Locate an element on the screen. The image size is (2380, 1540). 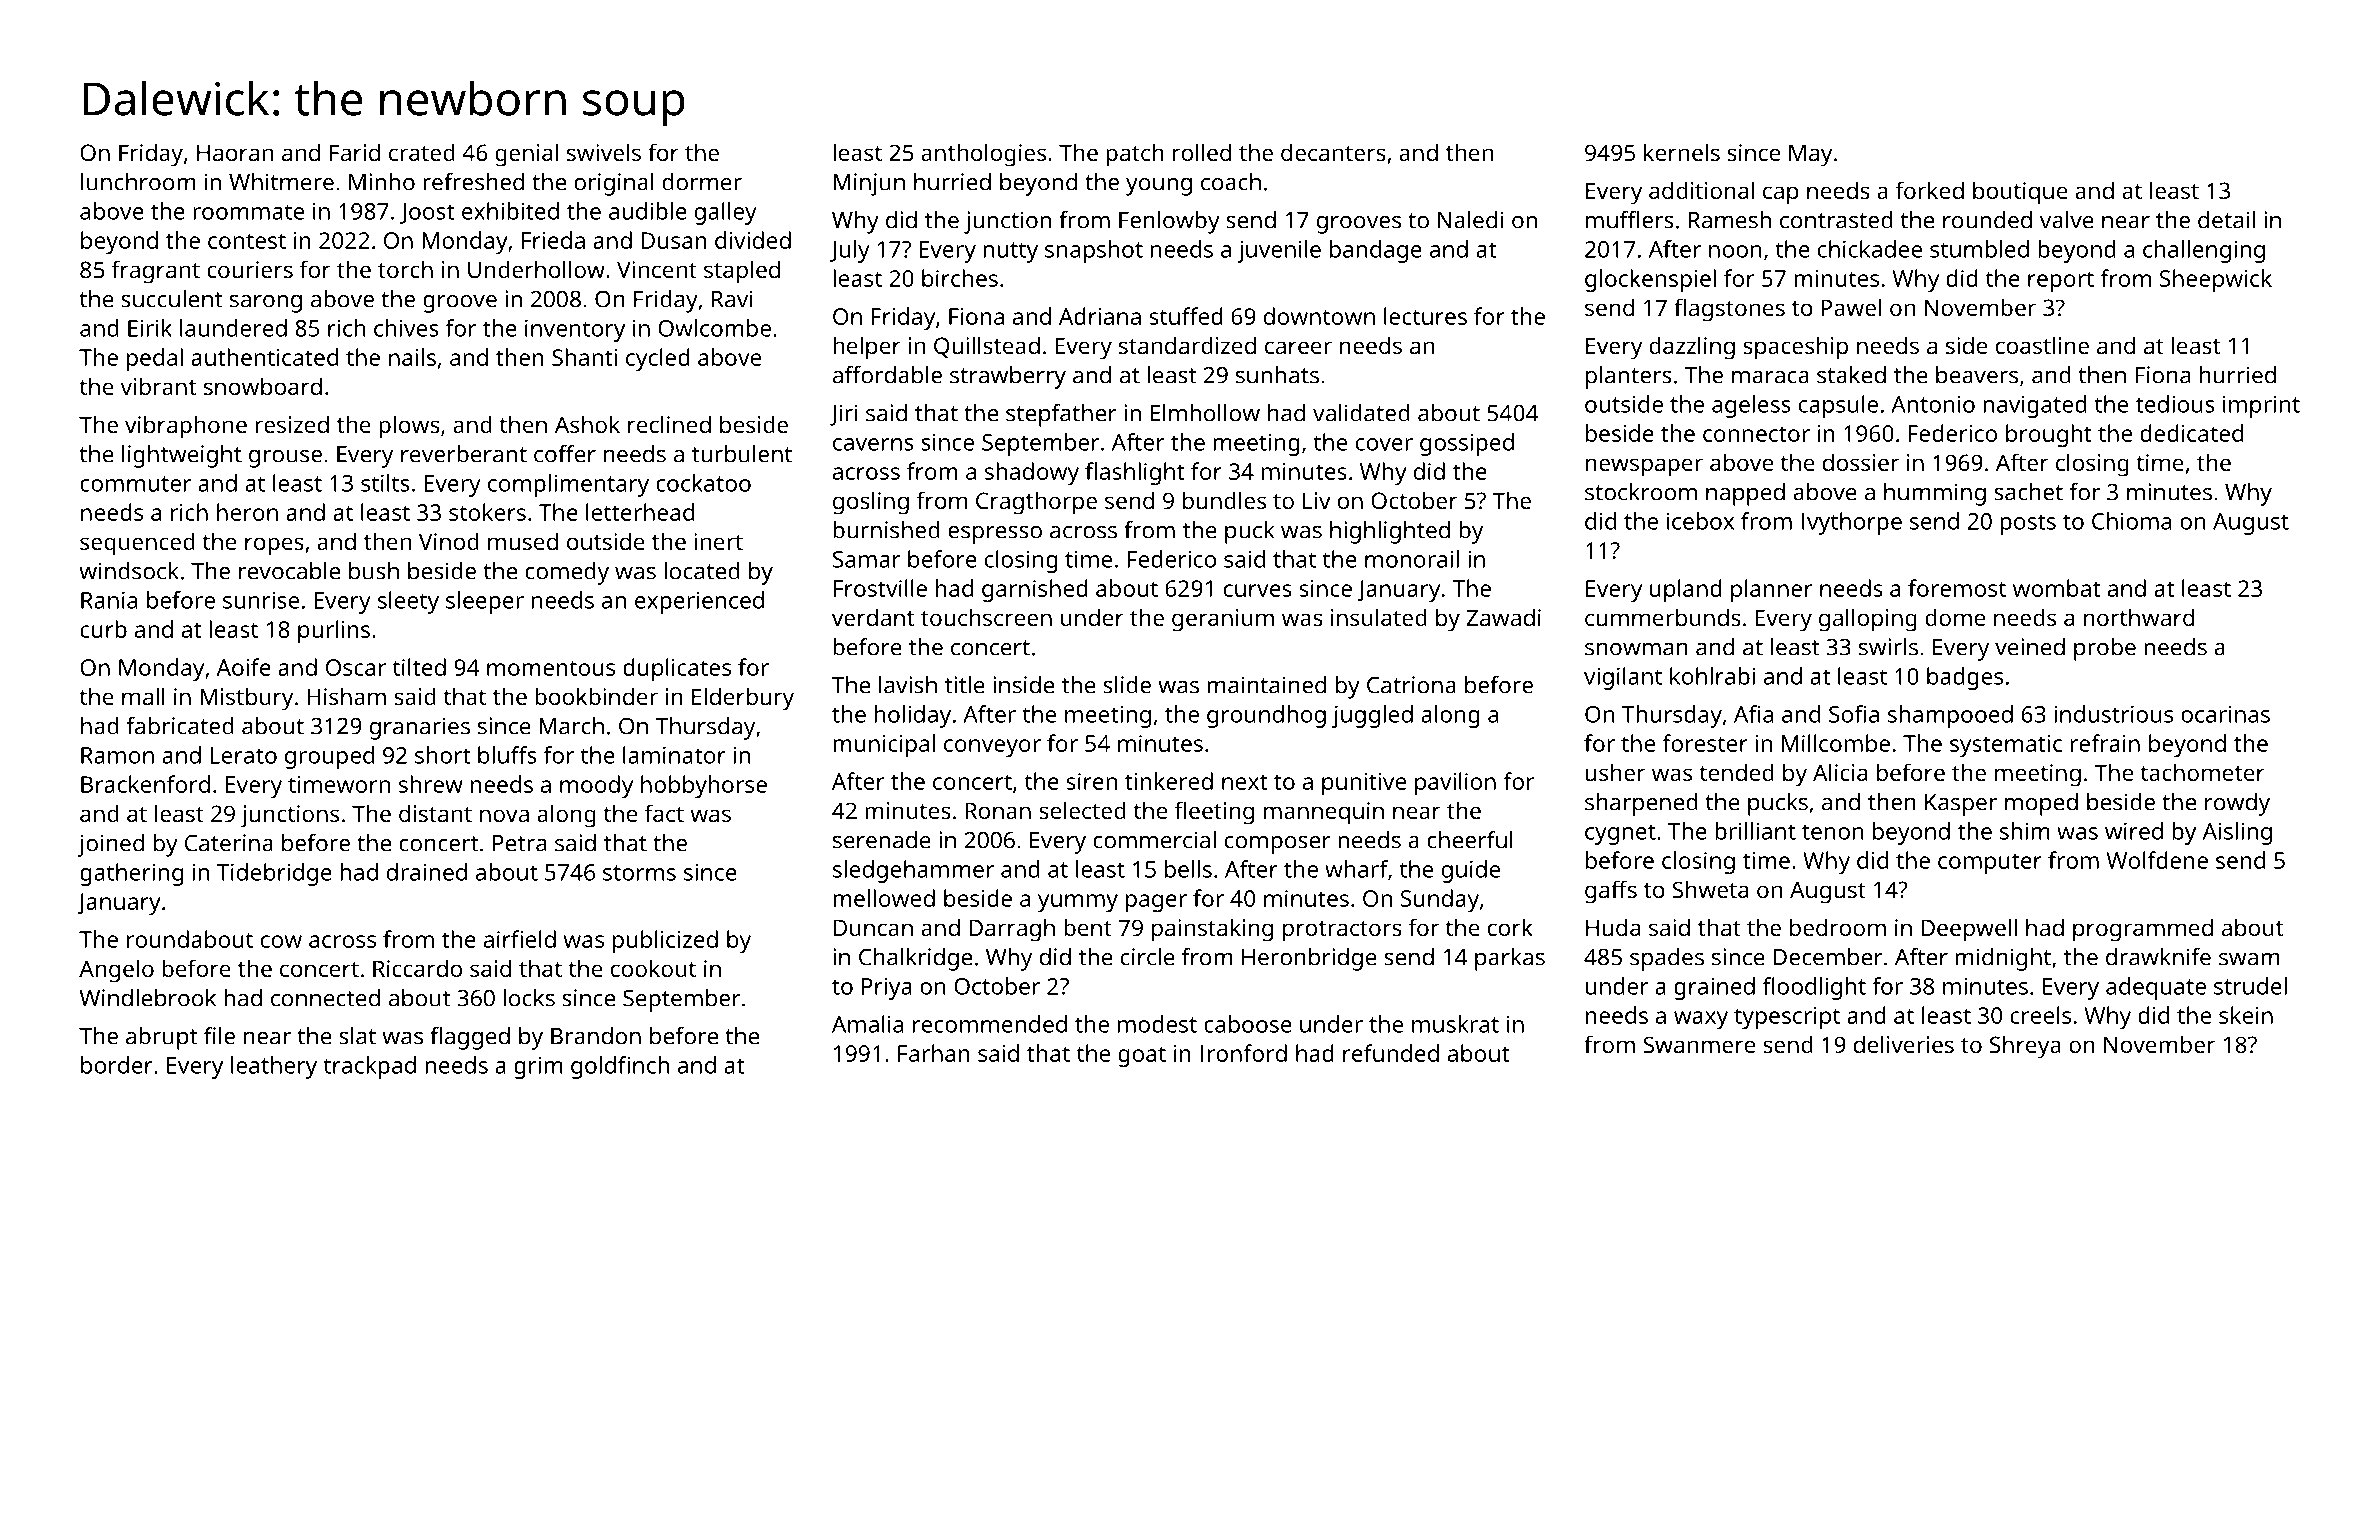
creels is located at coordinates (2040, 1015).
